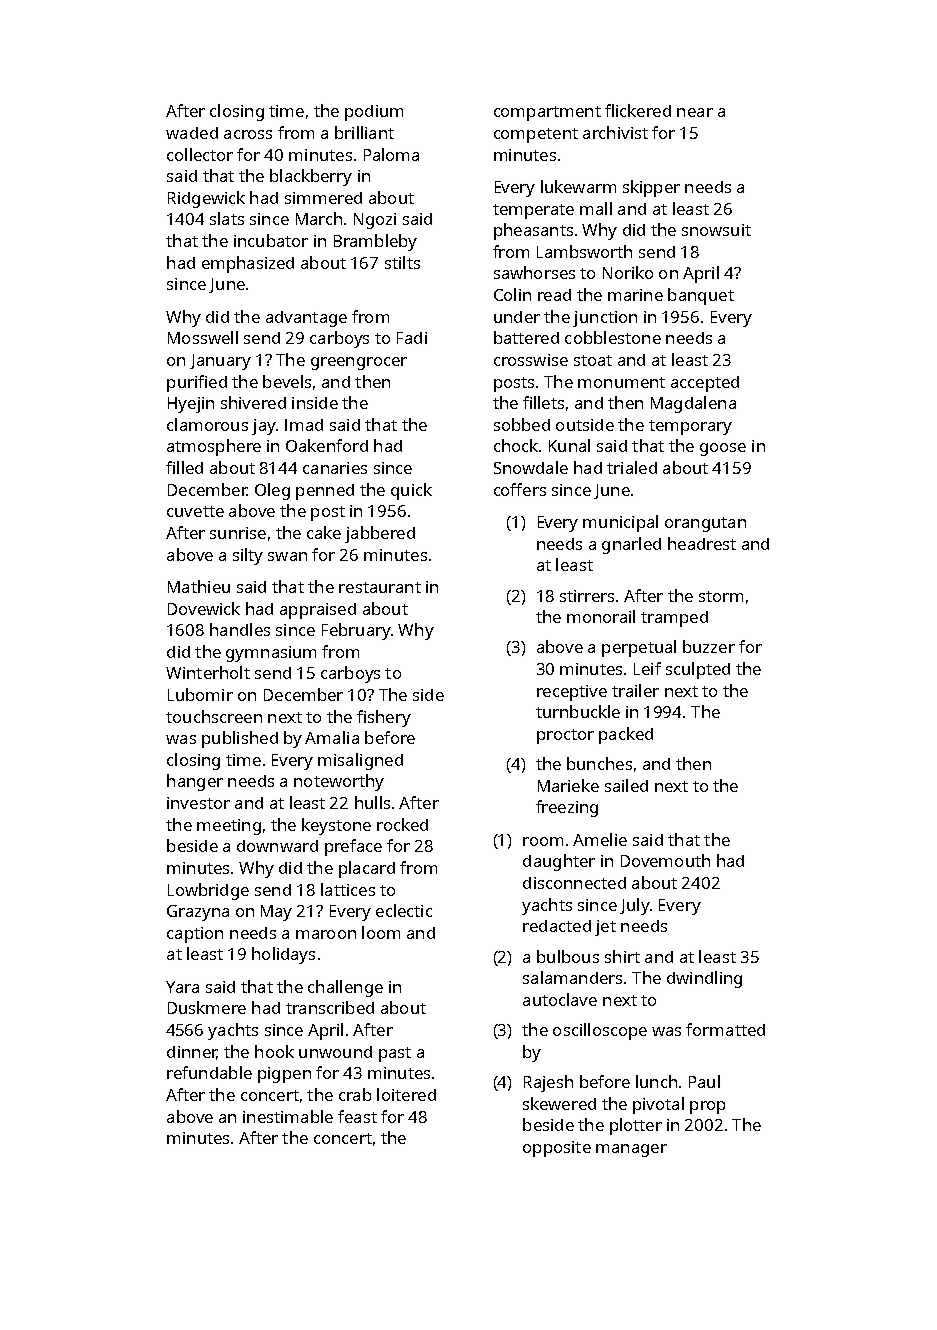 This screenshot has height=1330, width=937. Describe the element at coordinates (195, 782) in the screenshot. I see `hanger` at that location.
